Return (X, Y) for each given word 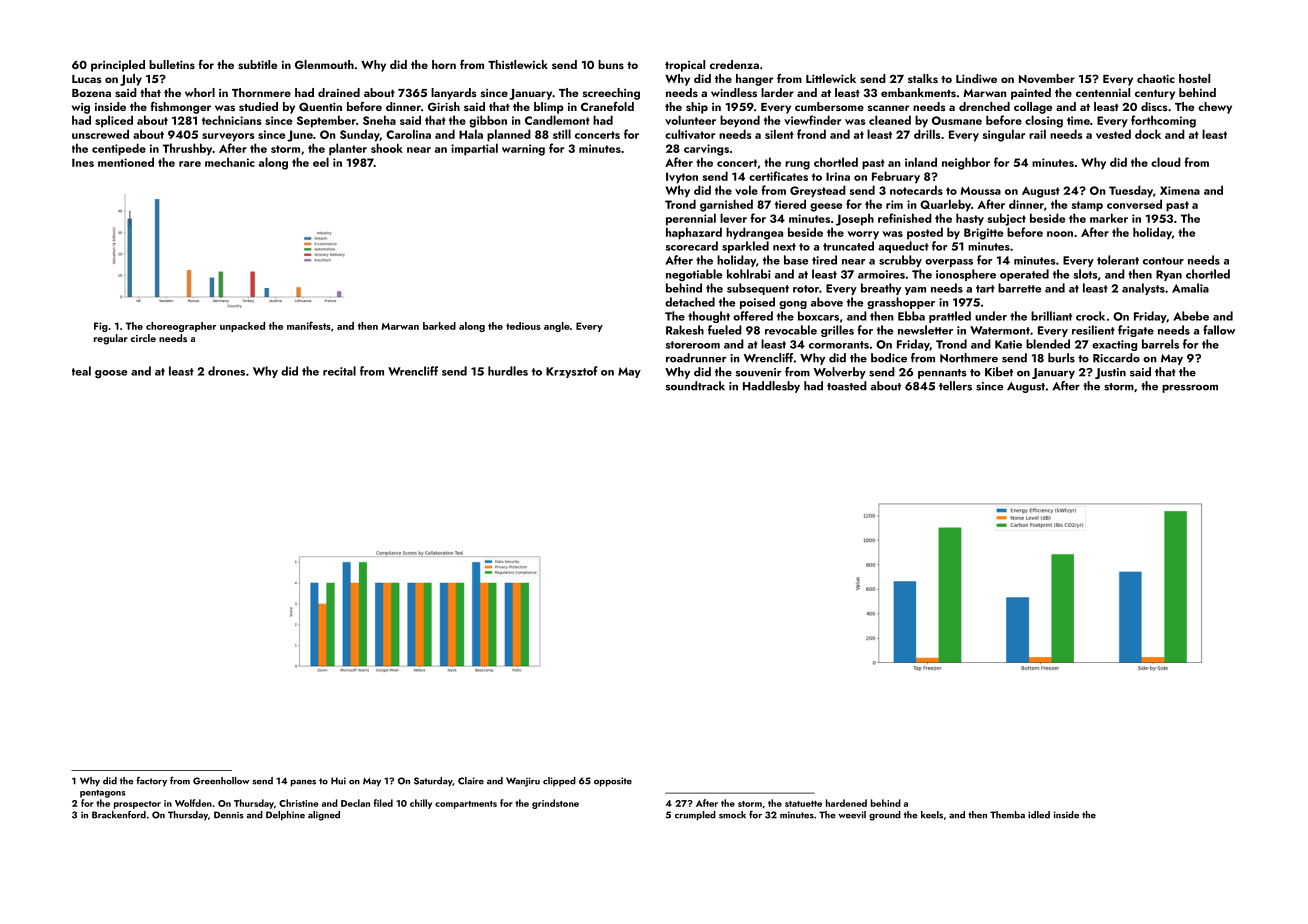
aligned (324, 816)
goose (111, 374)
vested (1113, 134)
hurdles (508, 371)
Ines (83, 162)
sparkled (745, 247)
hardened (846, 803)
